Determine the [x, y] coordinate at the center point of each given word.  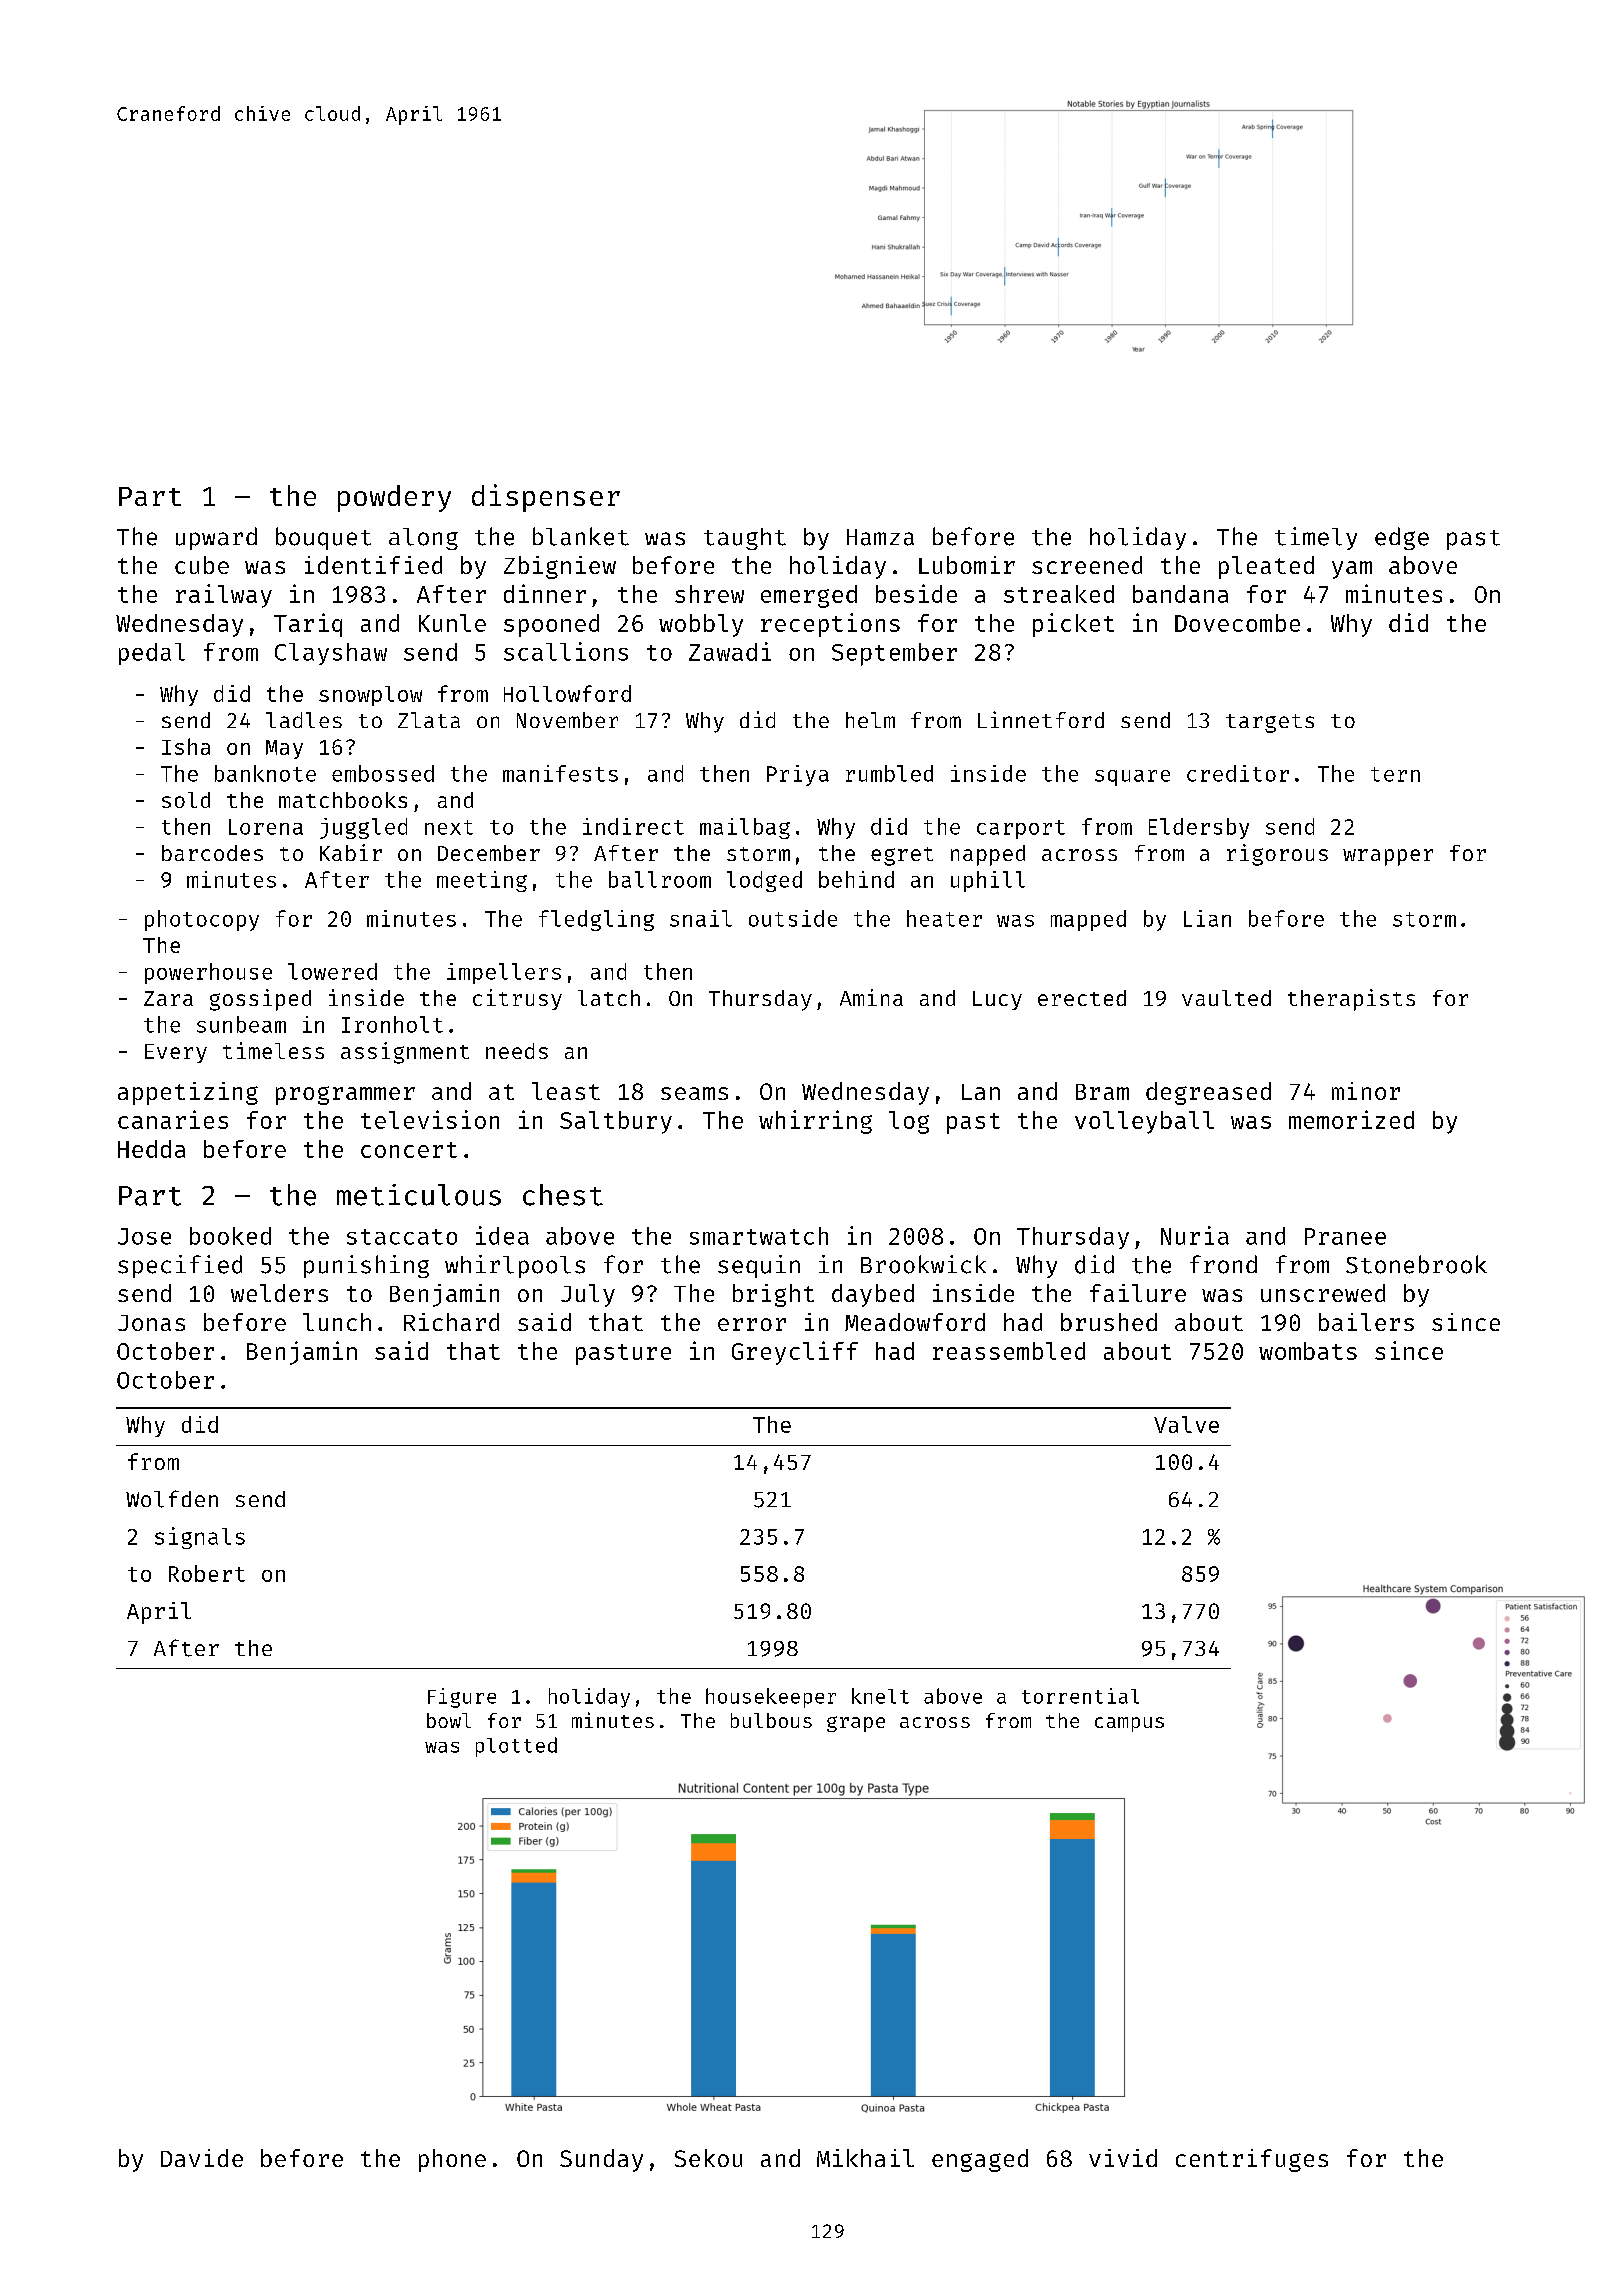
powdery [394, 498]
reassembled [1009, 1351]
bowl [449, 1720]
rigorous [1277, 855]
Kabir [351, 852]
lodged [764, 881]
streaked [1059, 594]
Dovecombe [1237, 623]
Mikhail [865, 2158]
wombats [1308, 1351]
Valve [1186, 1424]
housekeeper [771, 1698]
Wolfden [172, 1499]
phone [452, 2160]
